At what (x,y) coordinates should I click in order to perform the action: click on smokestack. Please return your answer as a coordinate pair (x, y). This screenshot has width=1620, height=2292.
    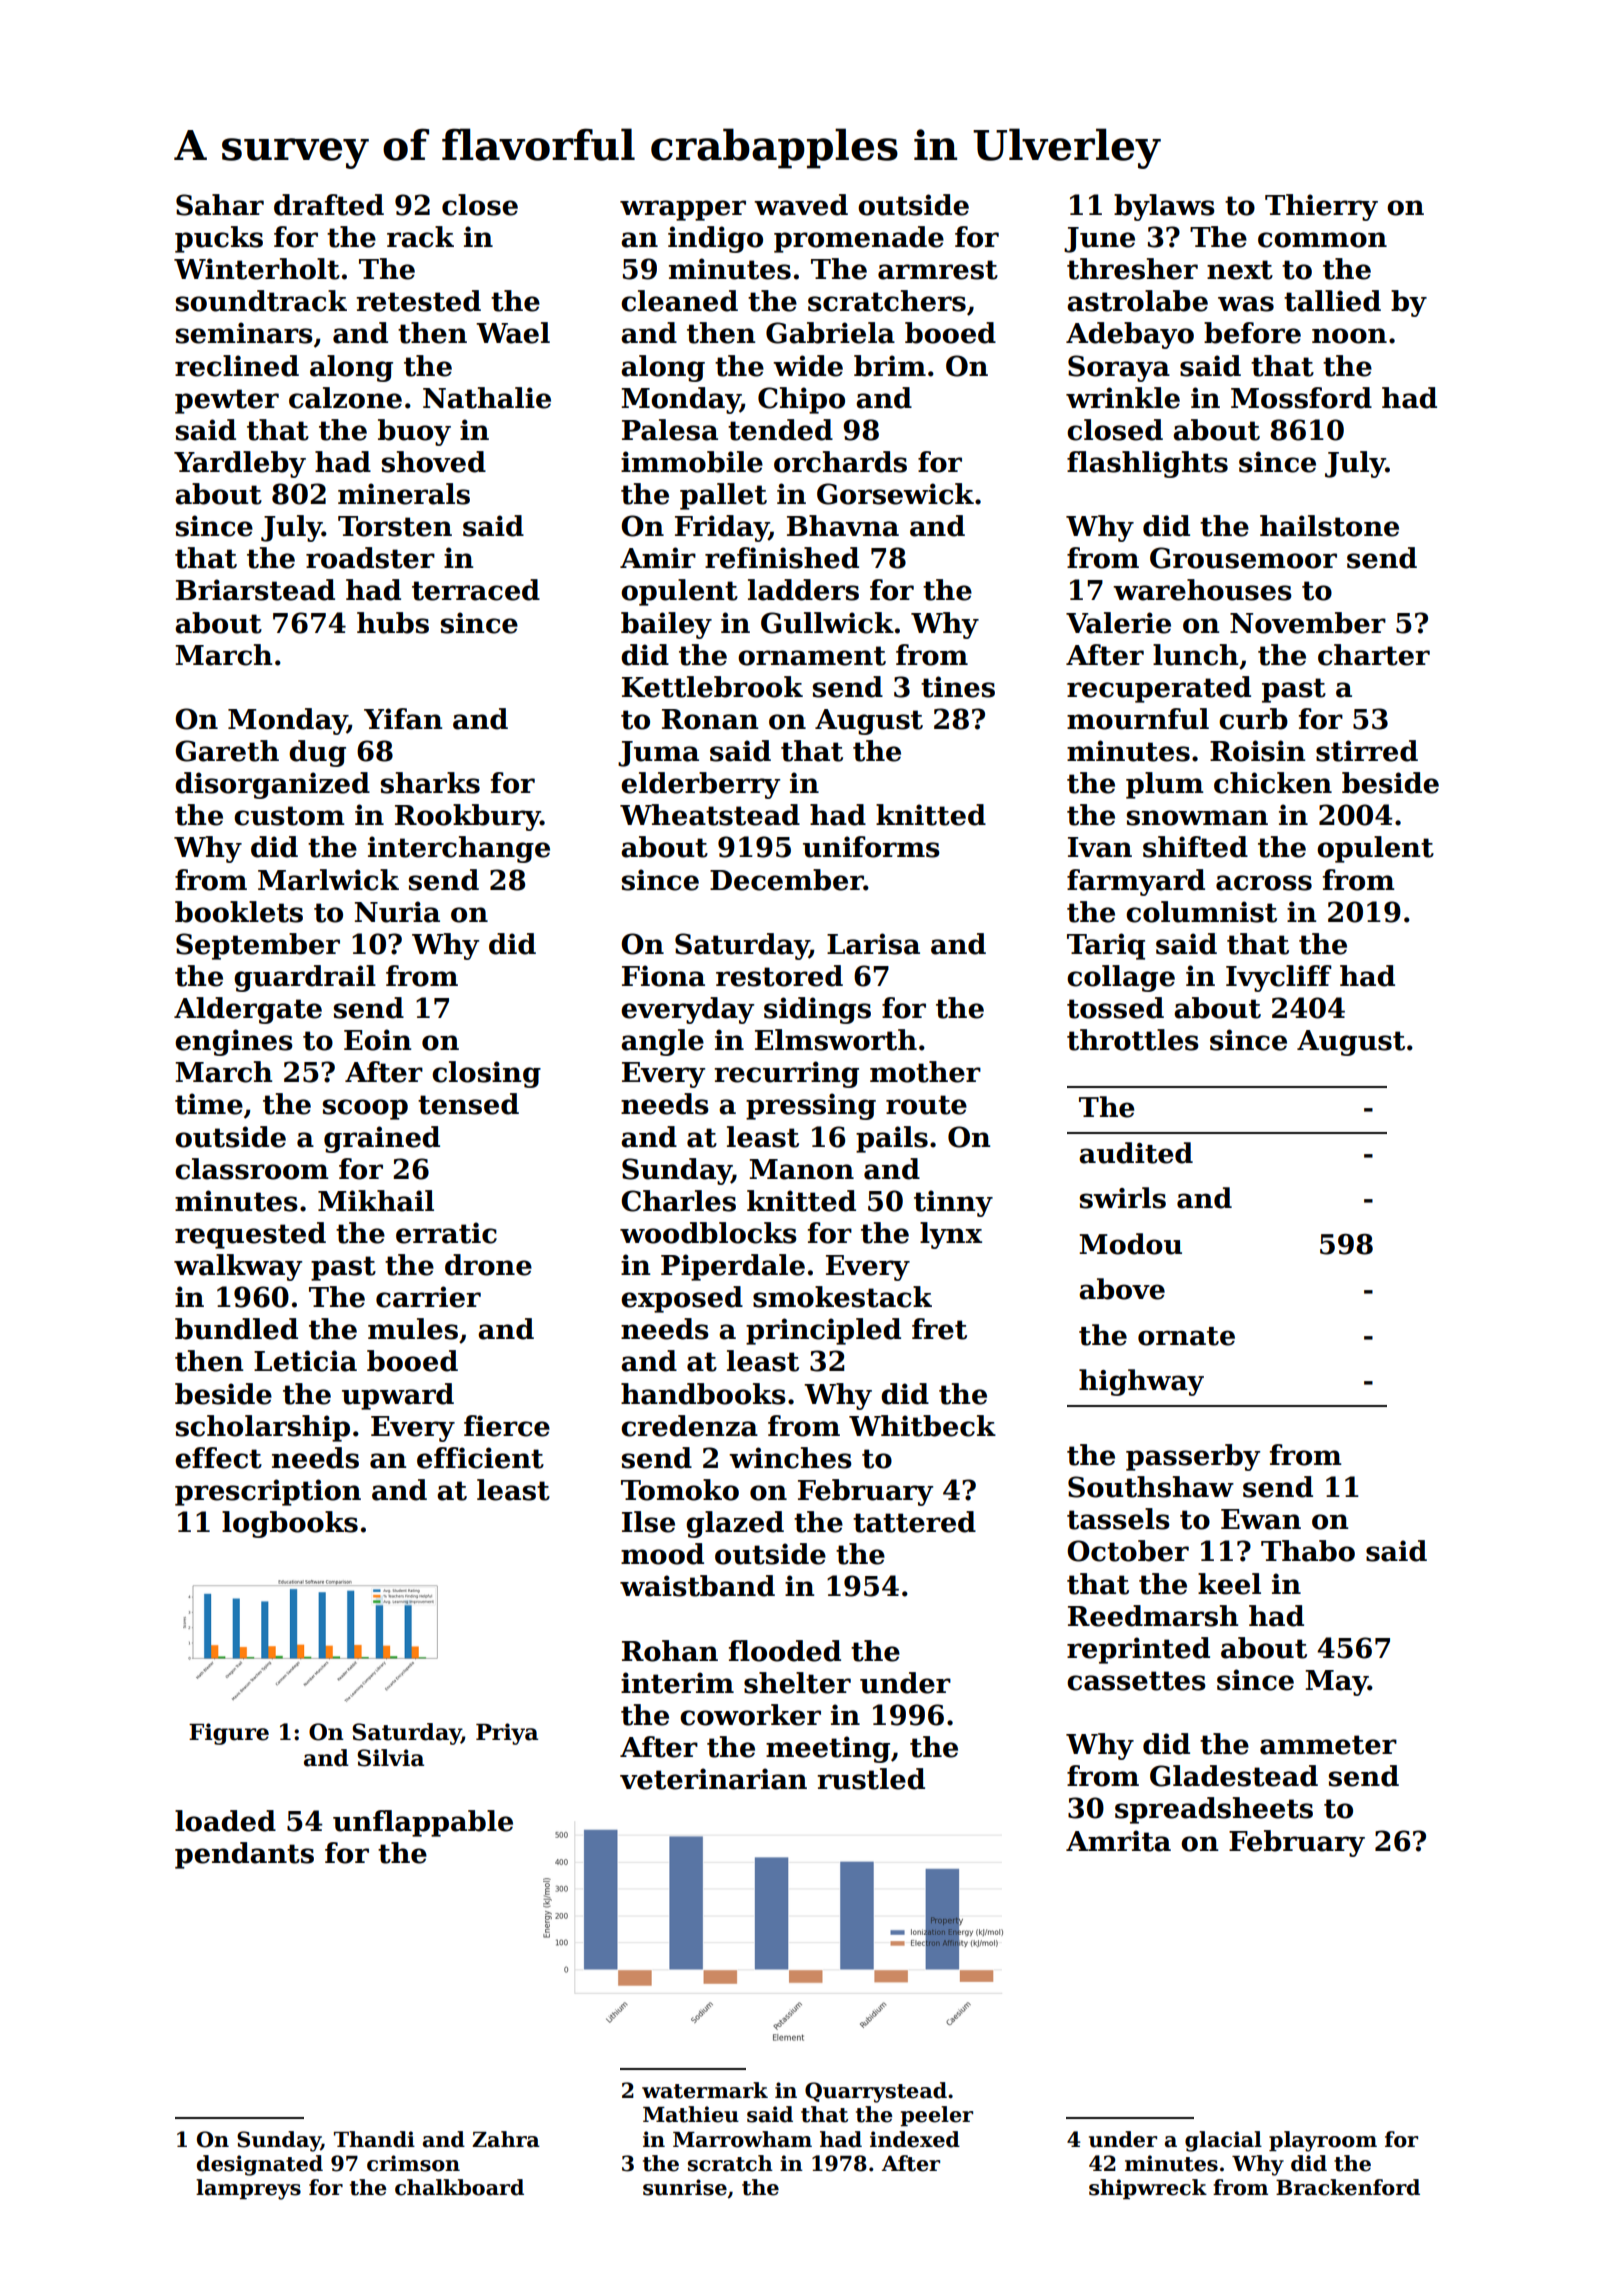
    Looking at the image, I should click on (842, 1297).
